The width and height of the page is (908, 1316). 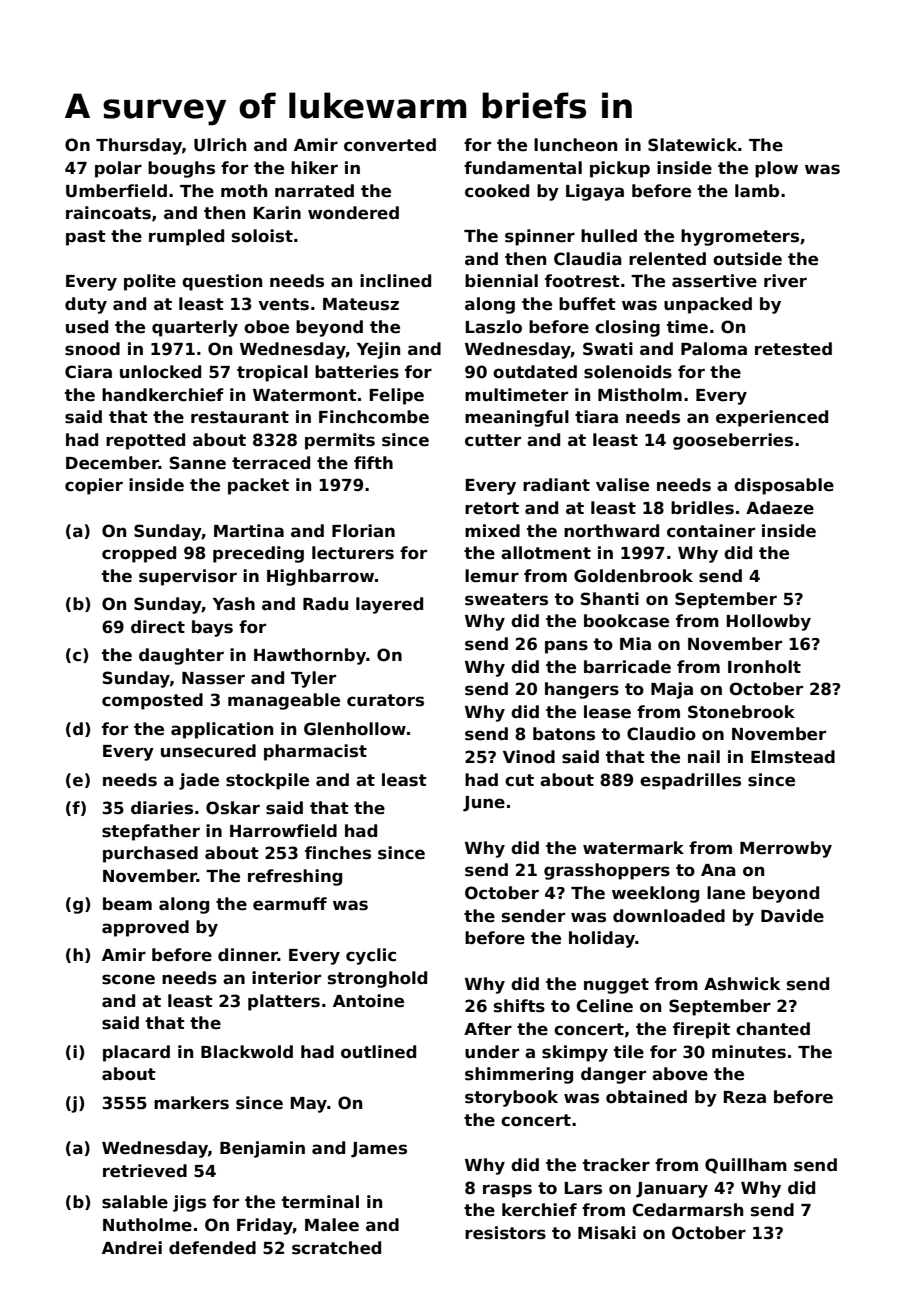 I want to click on Andrei, so click(x=132, y=1248).
